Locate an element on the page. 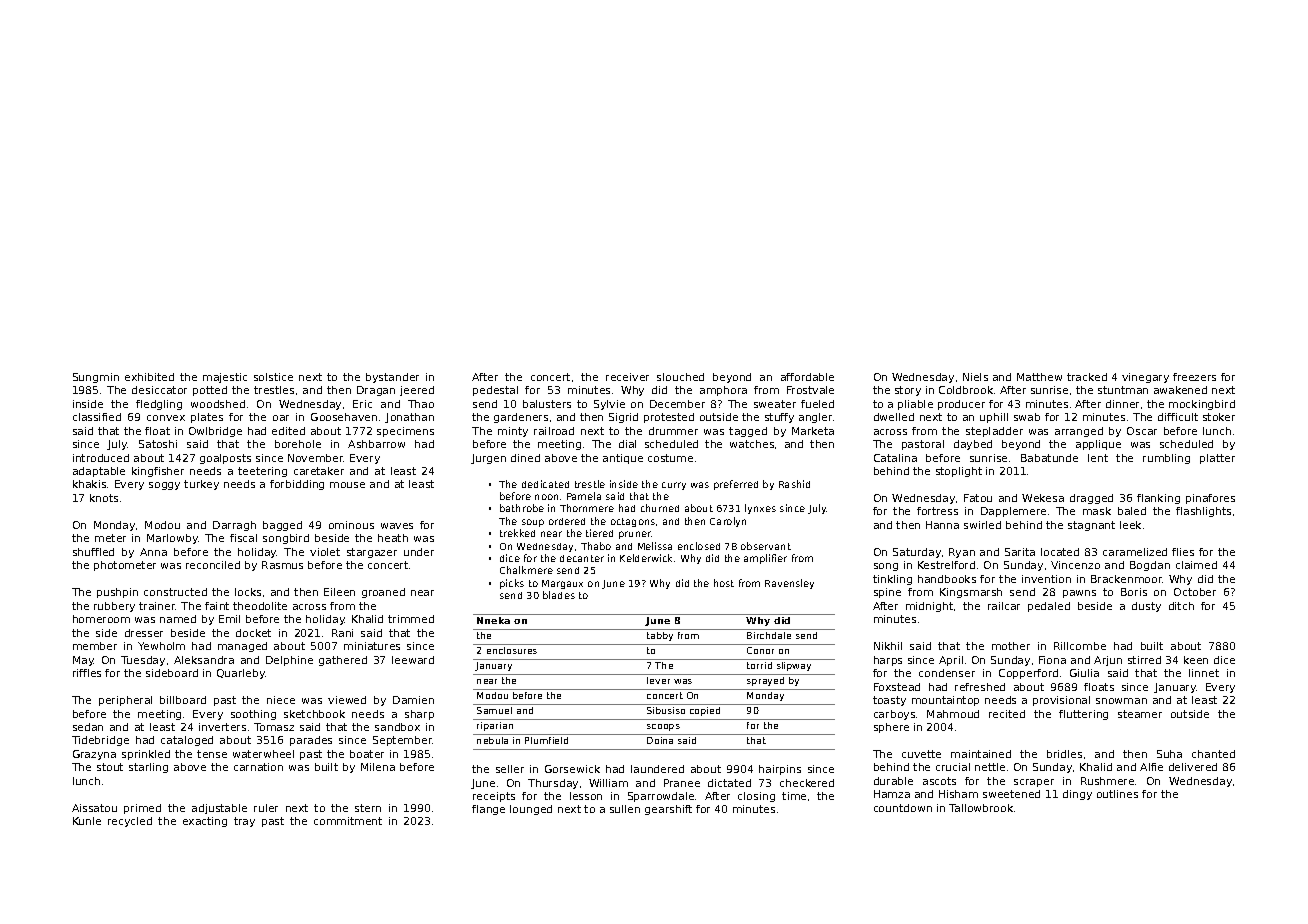 Image resolution: width=1308 pixels, height=924 pixels. woodshed is located at coordinates (218, 404).
